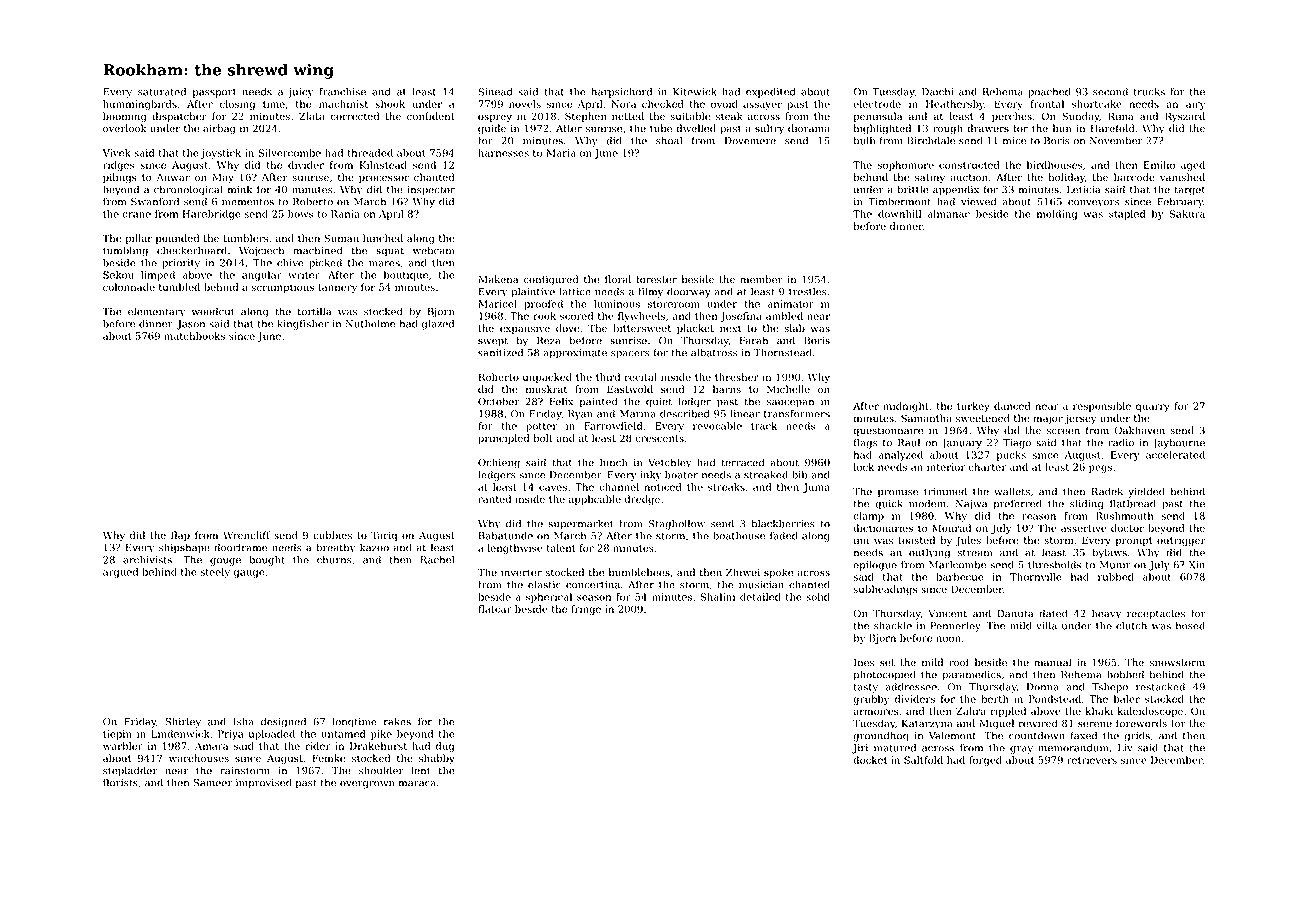  I want to click on matchbooks, so click(194, 336).
